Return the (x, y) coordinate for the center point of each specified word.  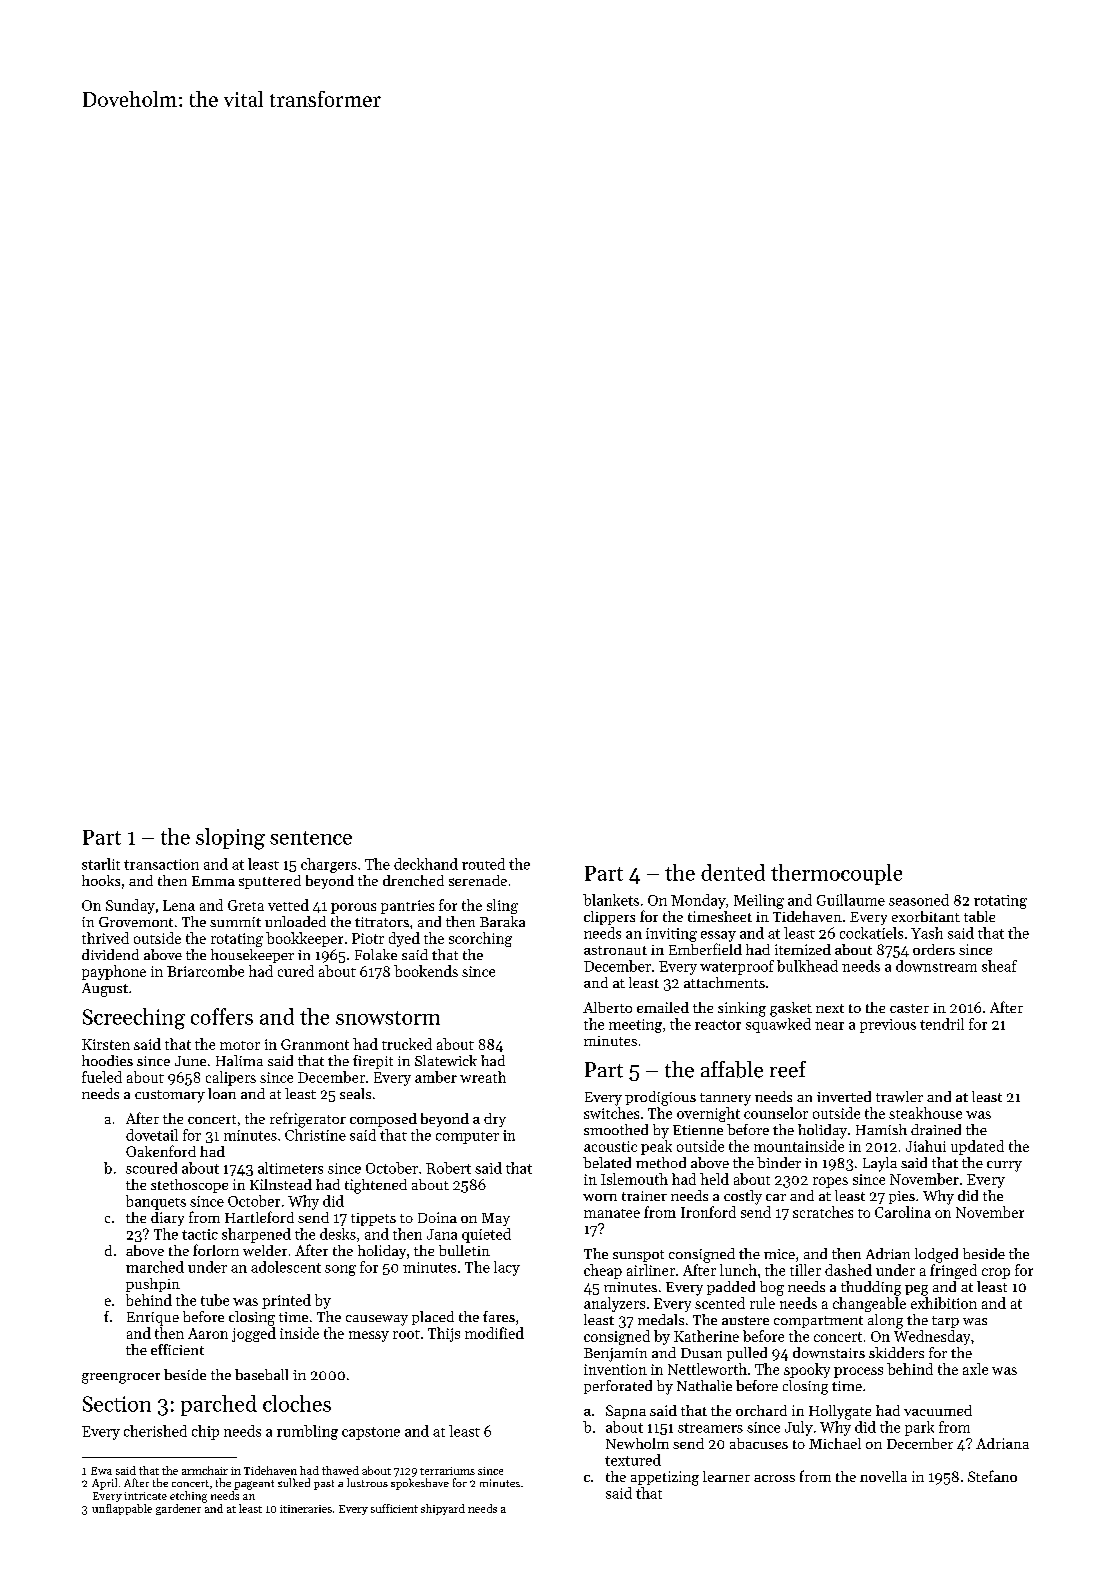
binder (779, 1162)
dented (733, 872)
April (104, 1484)
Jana (442, 1234)
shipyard (443, 1509)
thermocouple (836, 874)
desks (338, 1234)
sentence (311, 838)
